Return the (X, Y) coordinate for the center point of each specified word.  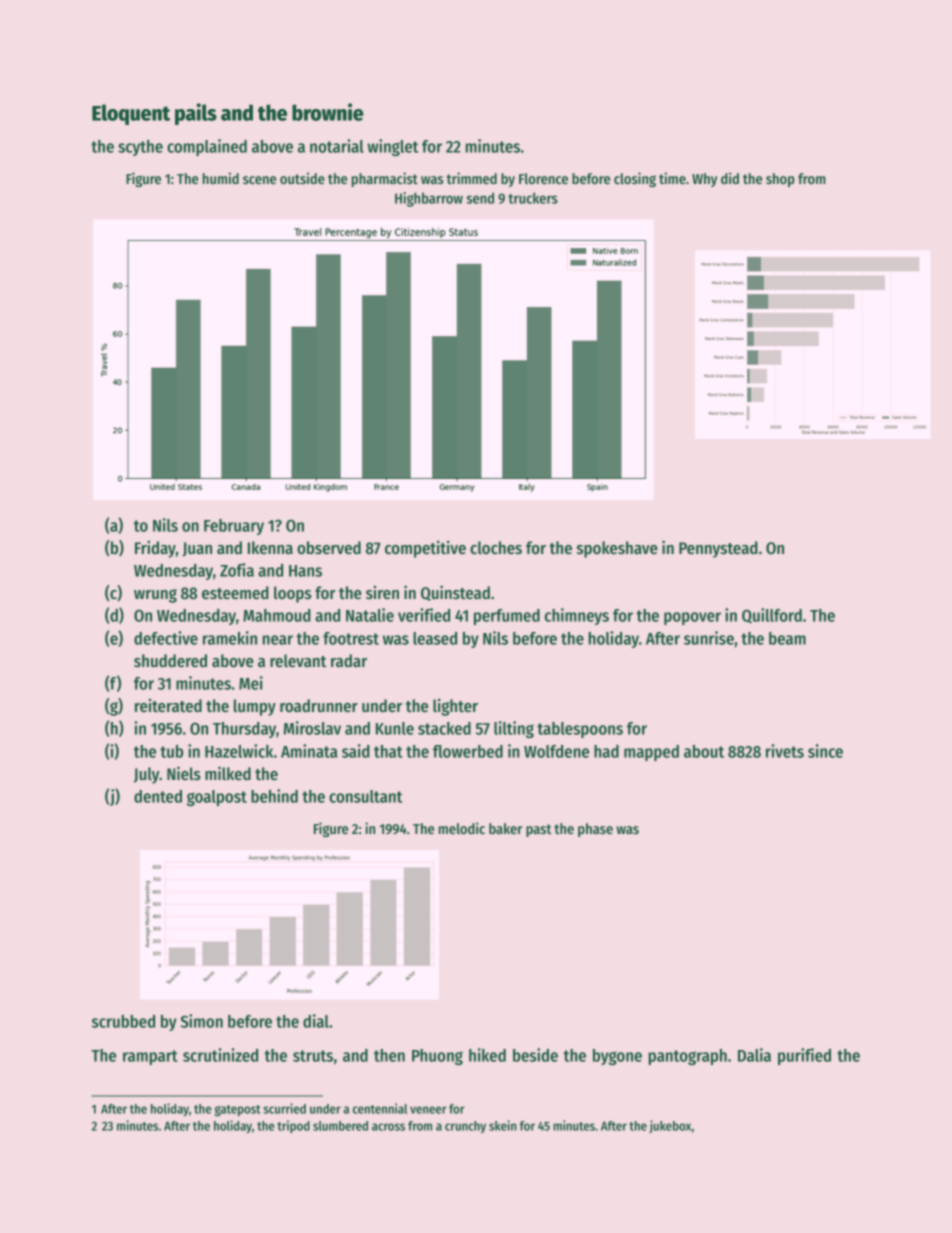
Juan (197, 549)
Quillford (772, 616)
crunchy (465, 1127)
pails (196, 114)
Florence (543, 178)
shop (780, 180)
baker (505, 828)
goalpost (217, 798)
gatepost (237, 1111)
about (704, 751)
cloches (496, 548)
